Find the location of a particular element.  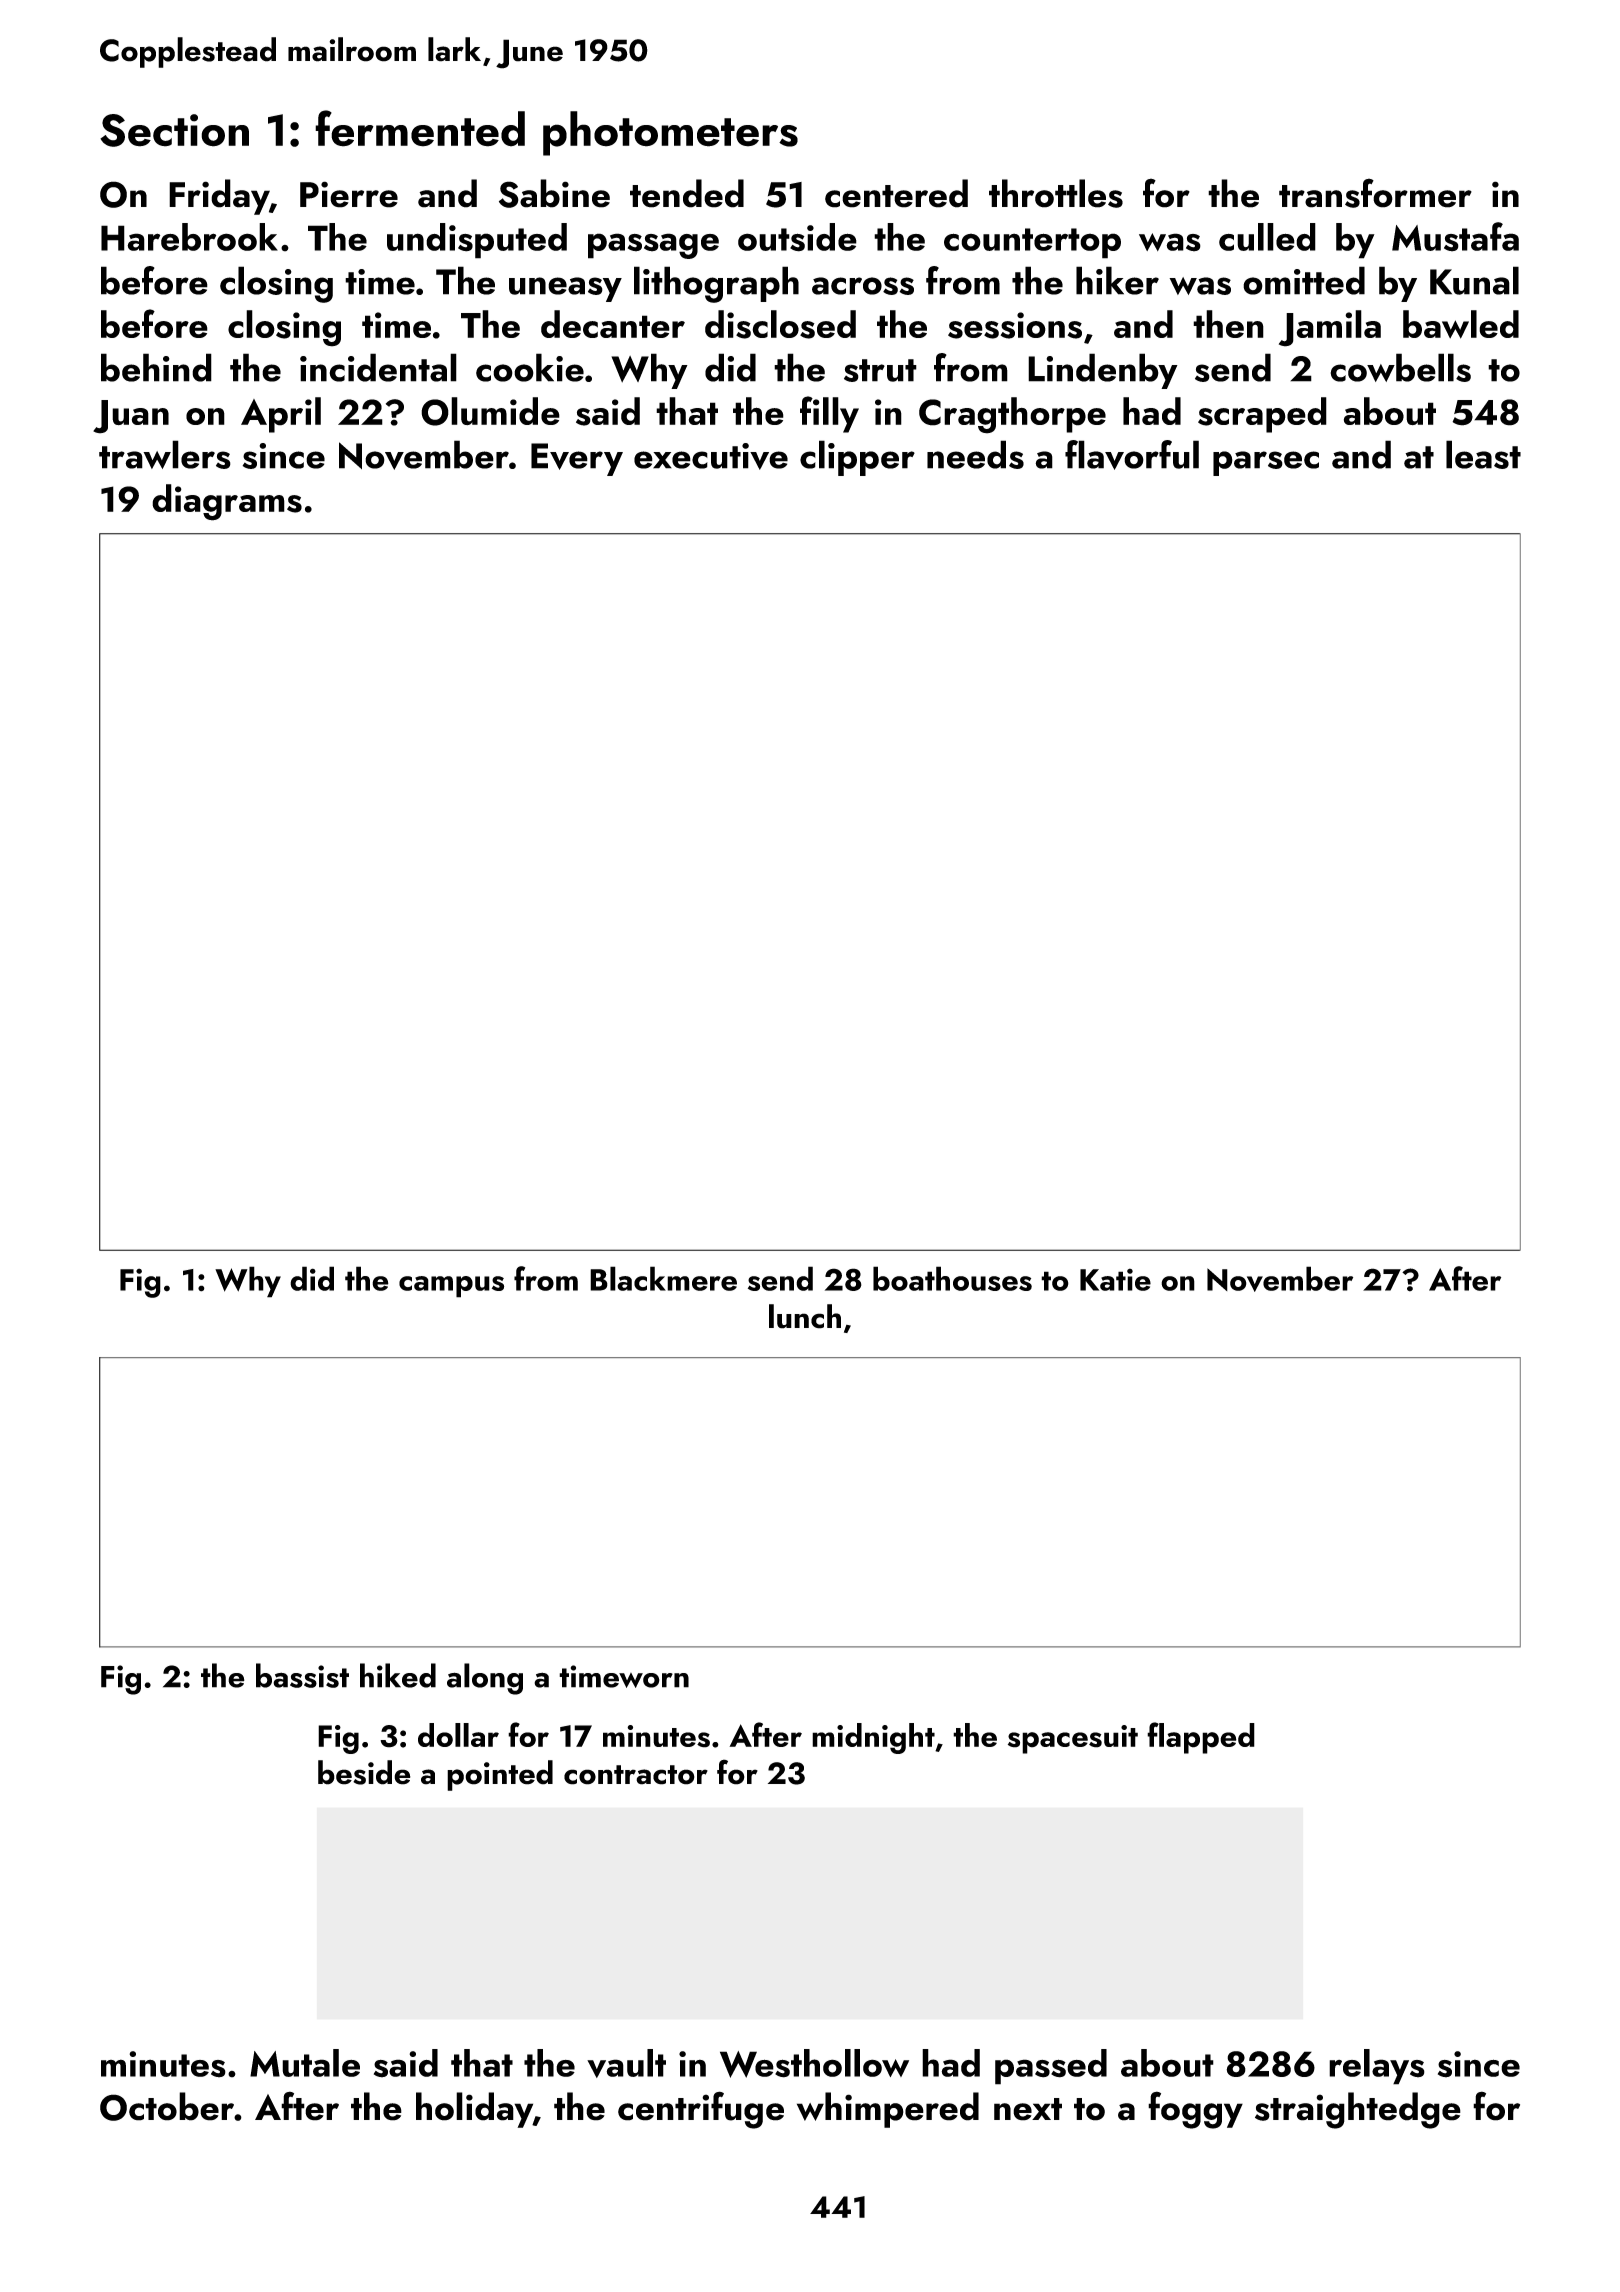

vault is located at coordinates (626, 2063).
